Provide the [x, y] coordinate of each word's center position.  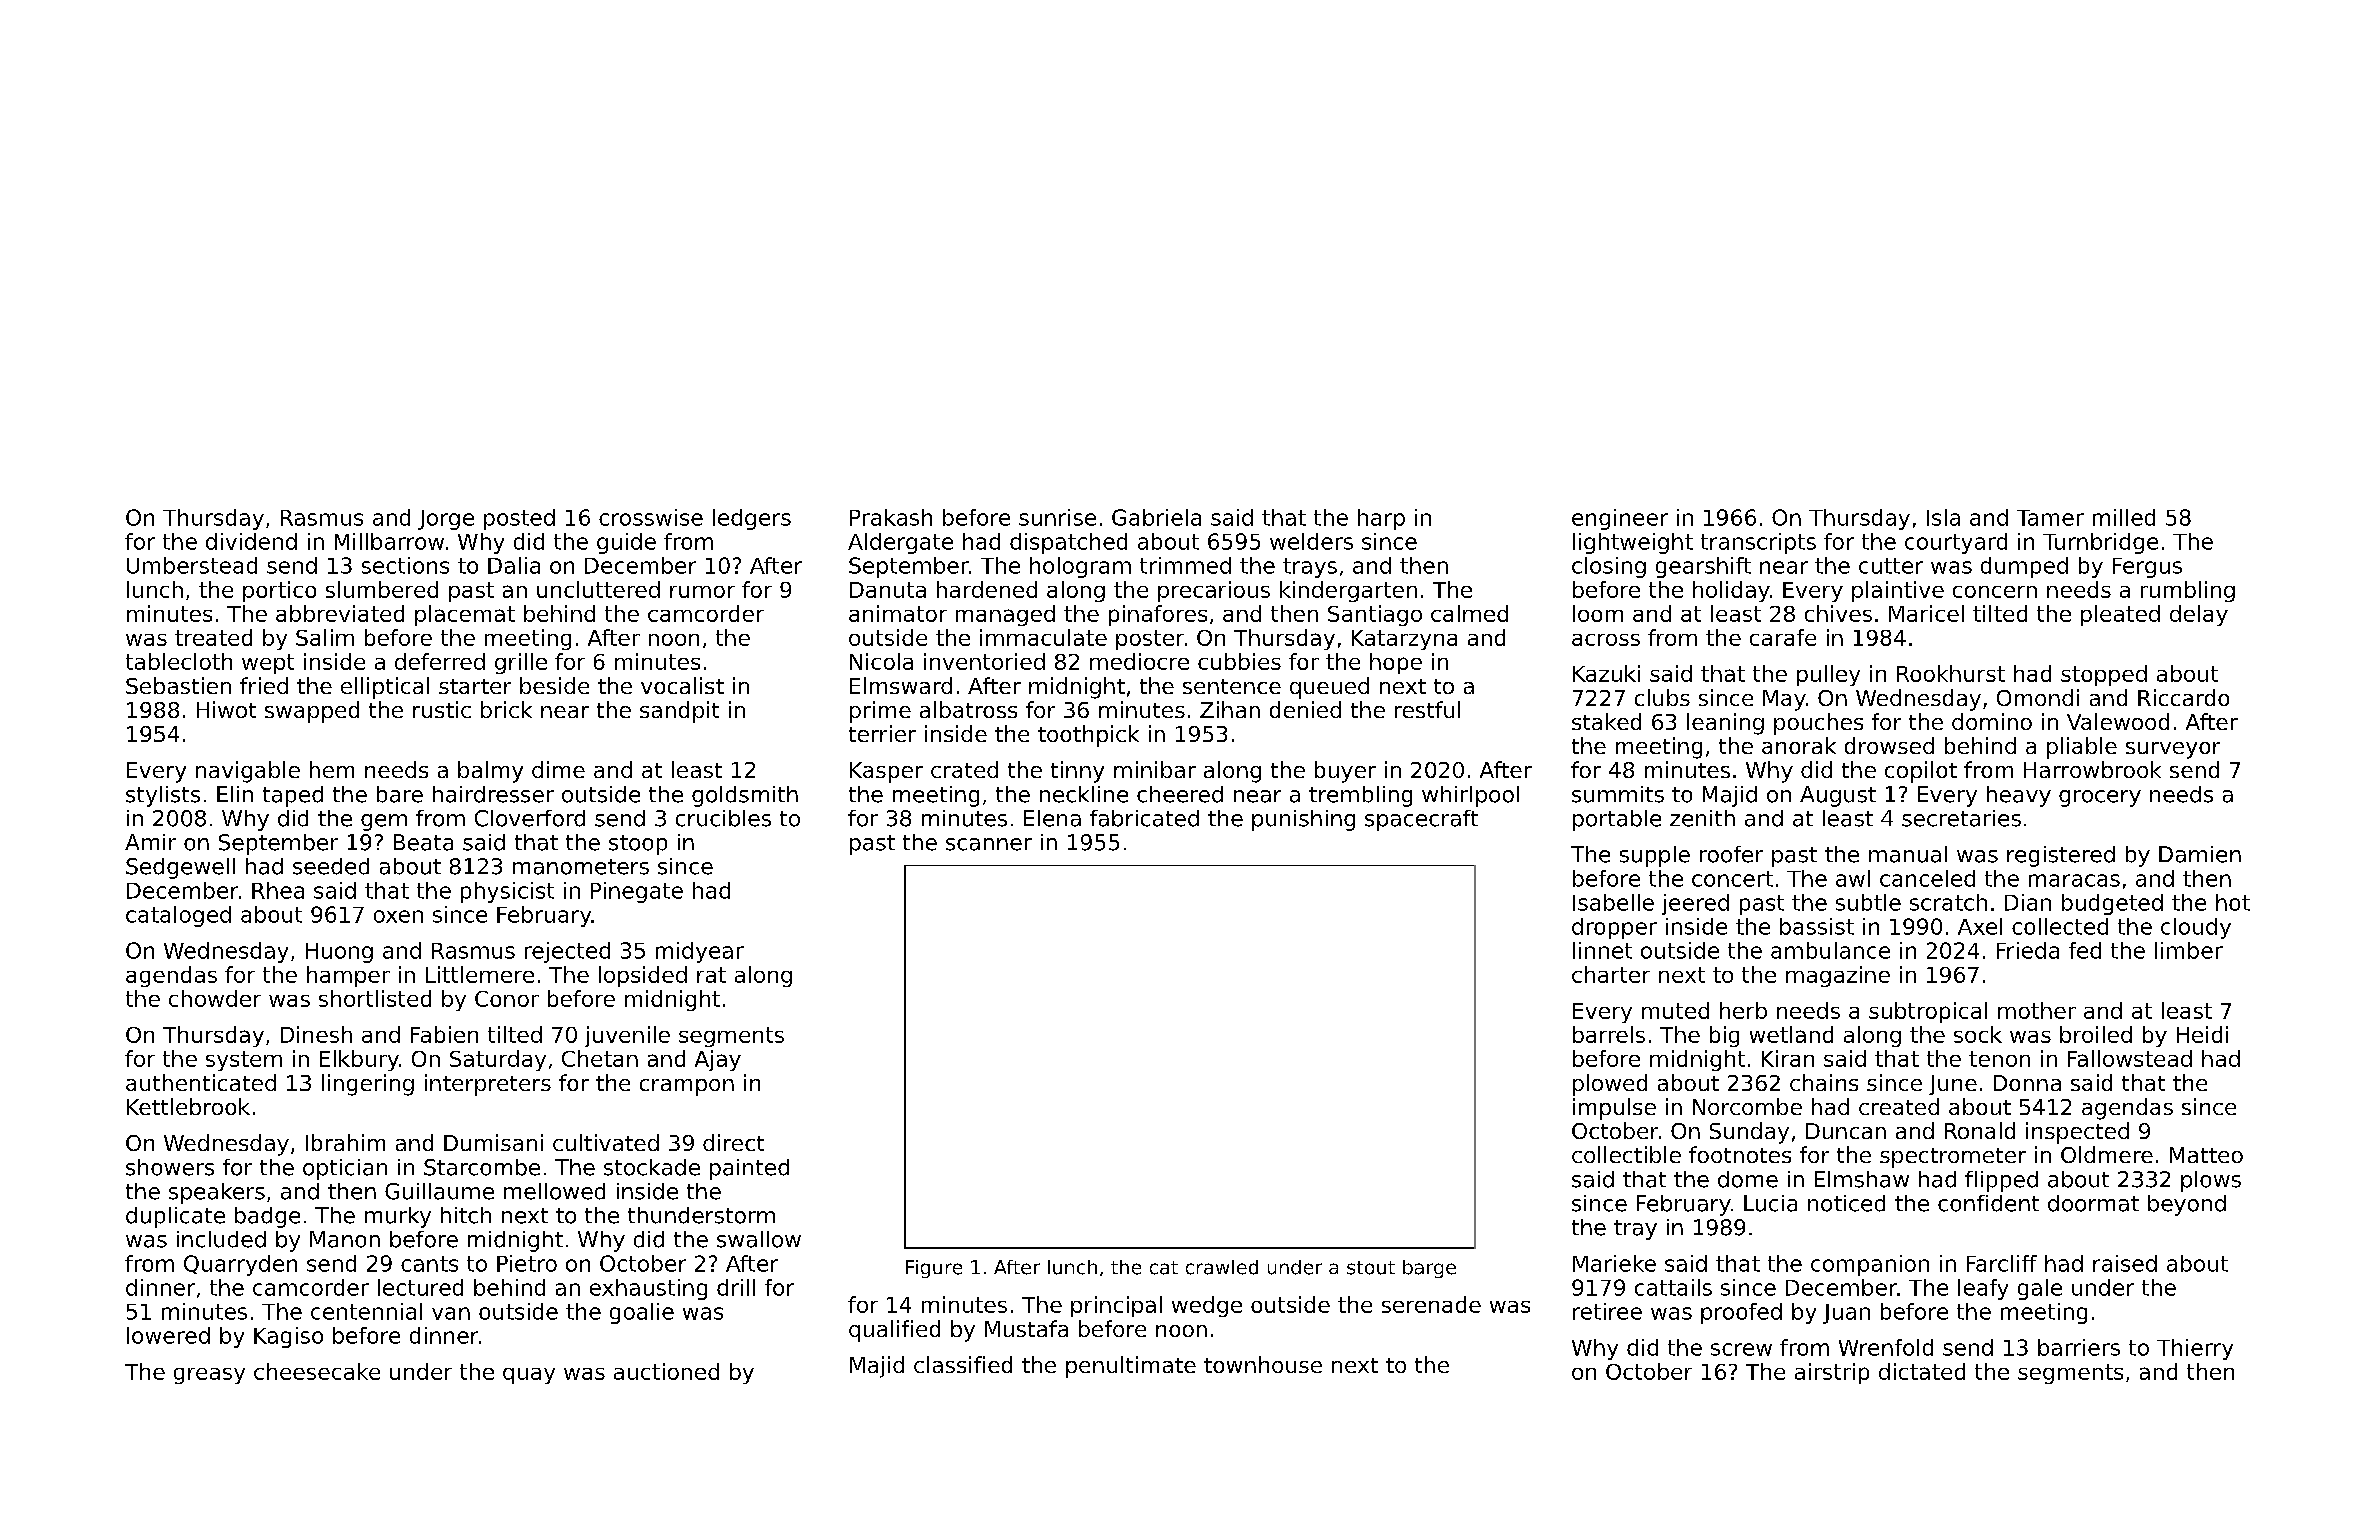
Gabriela [1156, 517]
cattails [1673, 1287]
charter [1611, 974]
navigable [248, 772]
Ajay [718, 1060]
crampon [687, 1087]
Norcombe [1747, 1106]
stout [1371, 1268]
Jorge [446, 520]
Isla [1943, 517]
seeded [331, 866]
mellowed [554, 1191]
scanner [989, 844]
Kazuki [1606, 673]
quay [529, 1376]
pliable [2082, 748]
